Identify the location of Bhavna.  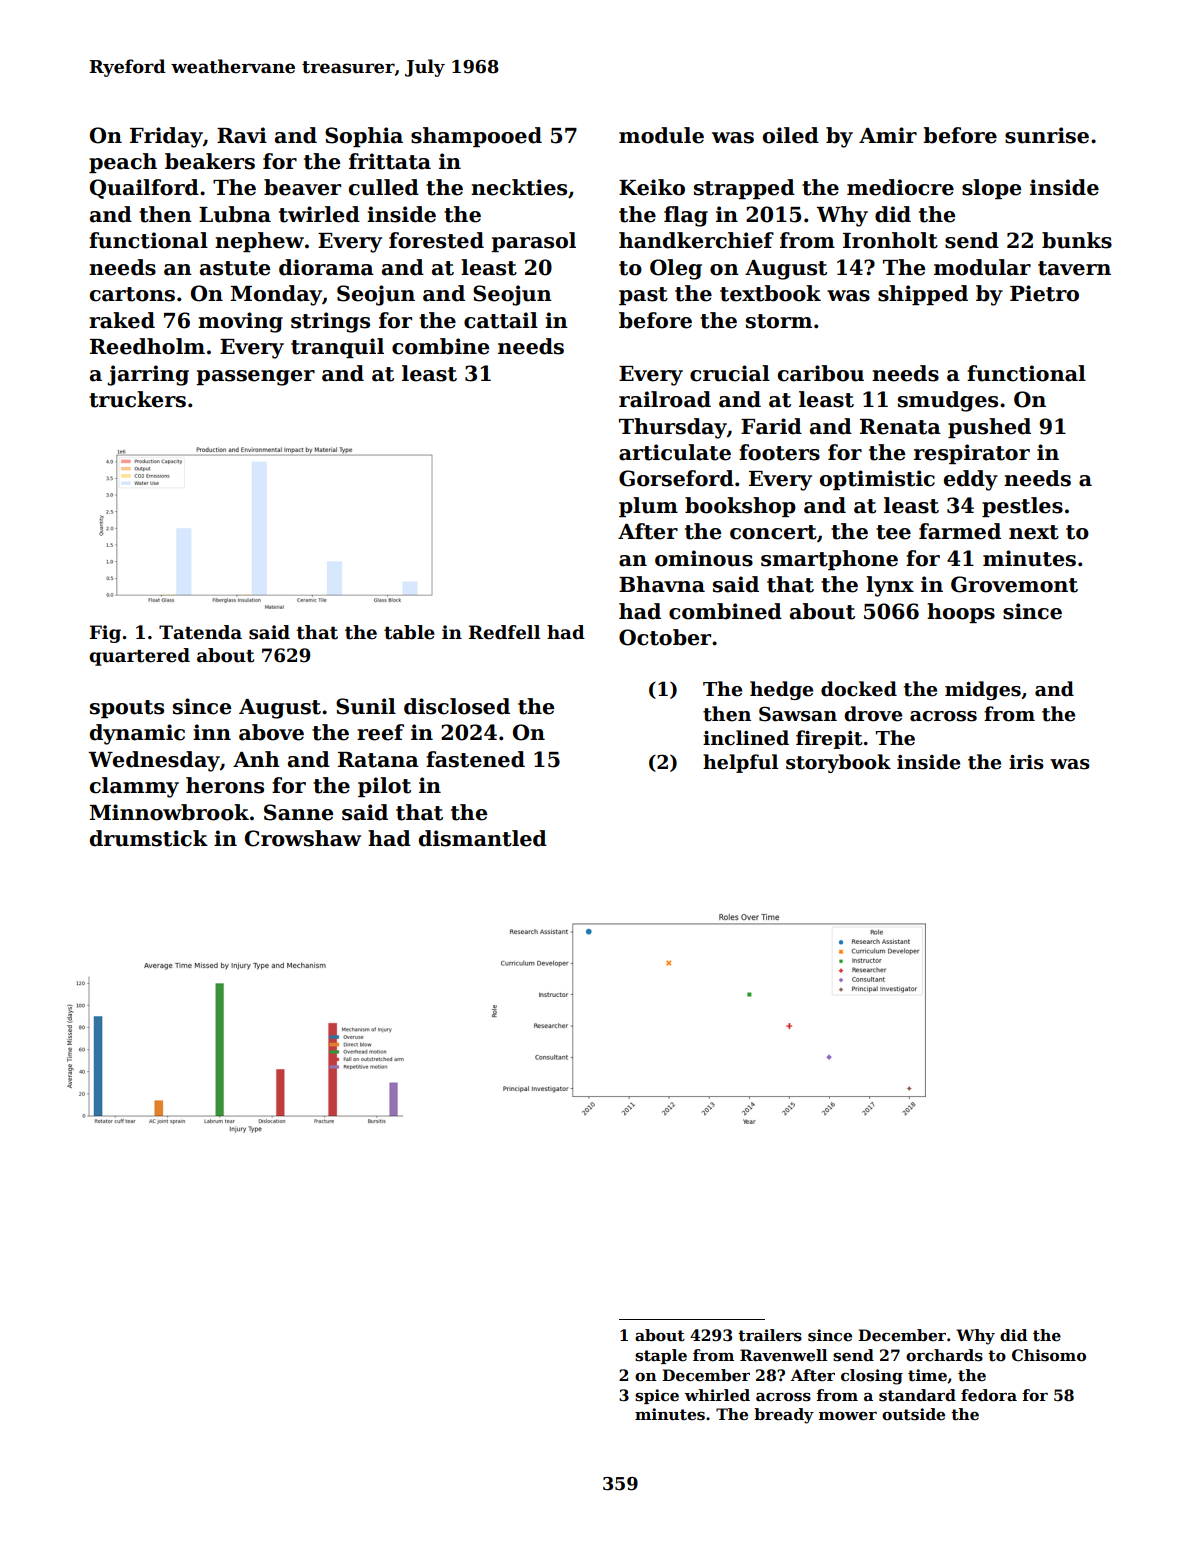
(662, 584).
